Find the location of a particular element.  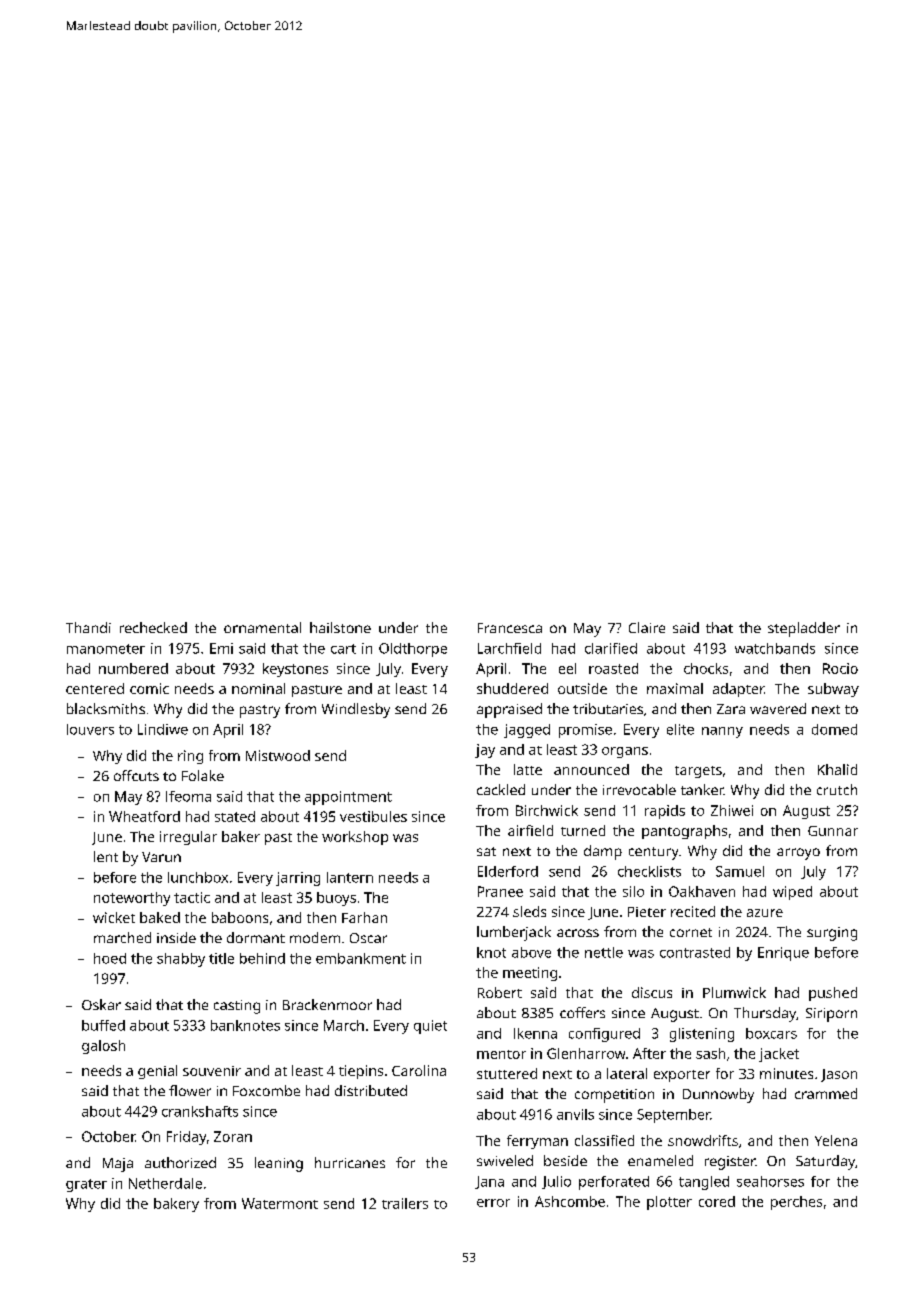

blacksmiths is located at coordinates (106, 708).
